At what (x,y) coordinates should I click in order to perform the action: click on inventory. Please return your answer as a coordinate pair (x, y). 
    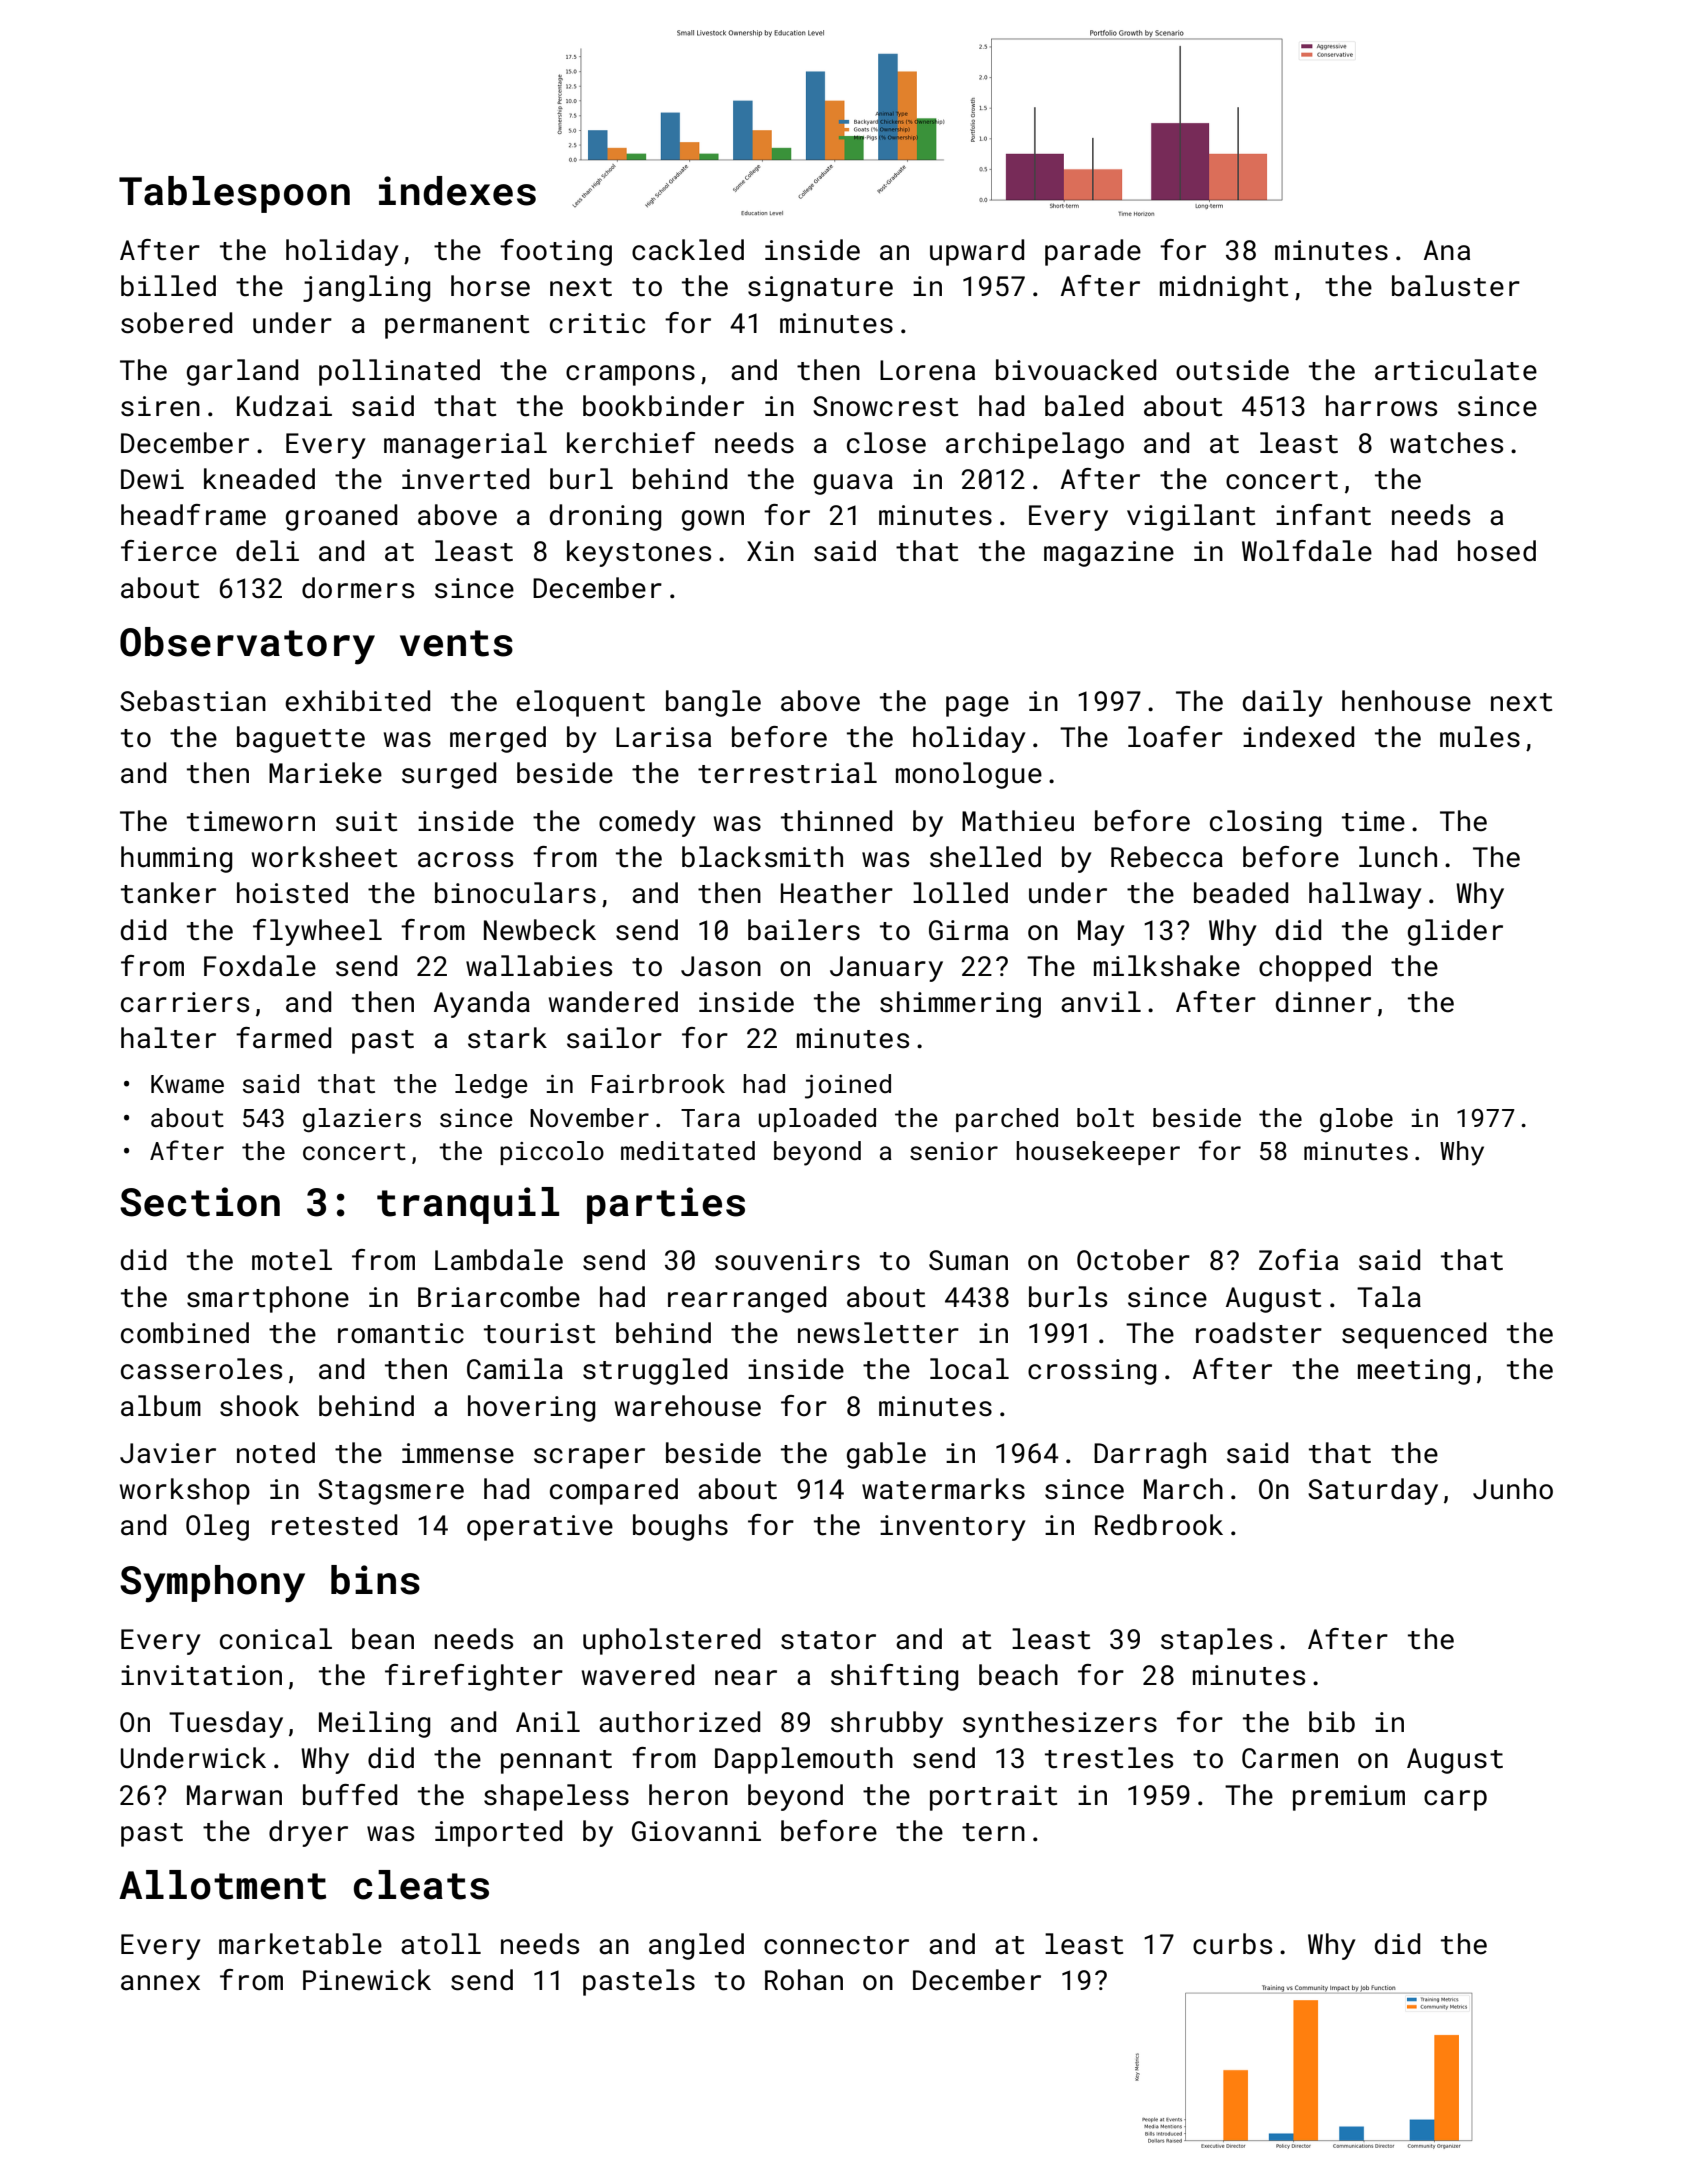
    Looking at the image, I should click on (953, 1528).
